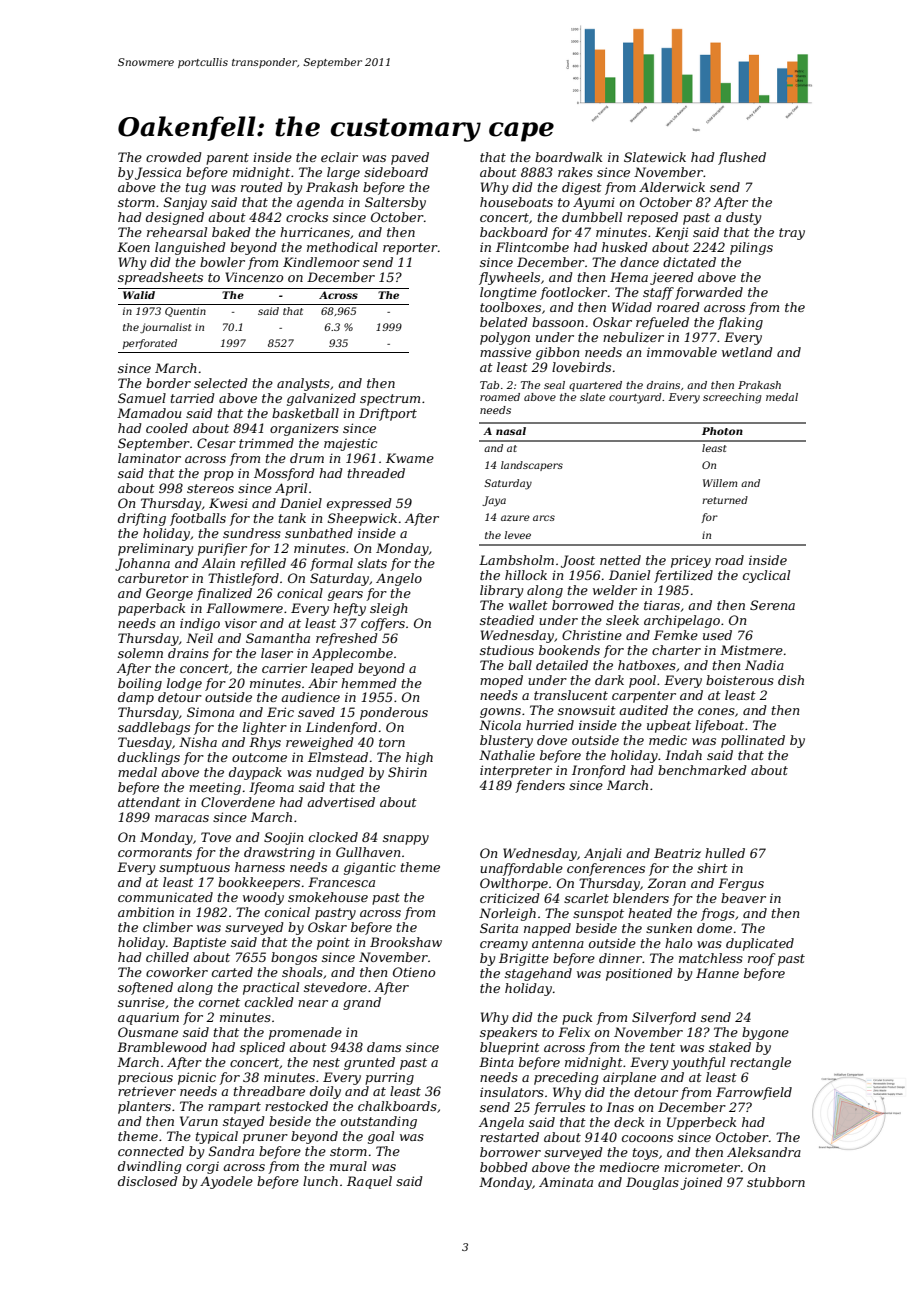  What do you see at coordinates (198, 742) in the screenshot?
I see `Nisha` at bounding box center [198, 742].
